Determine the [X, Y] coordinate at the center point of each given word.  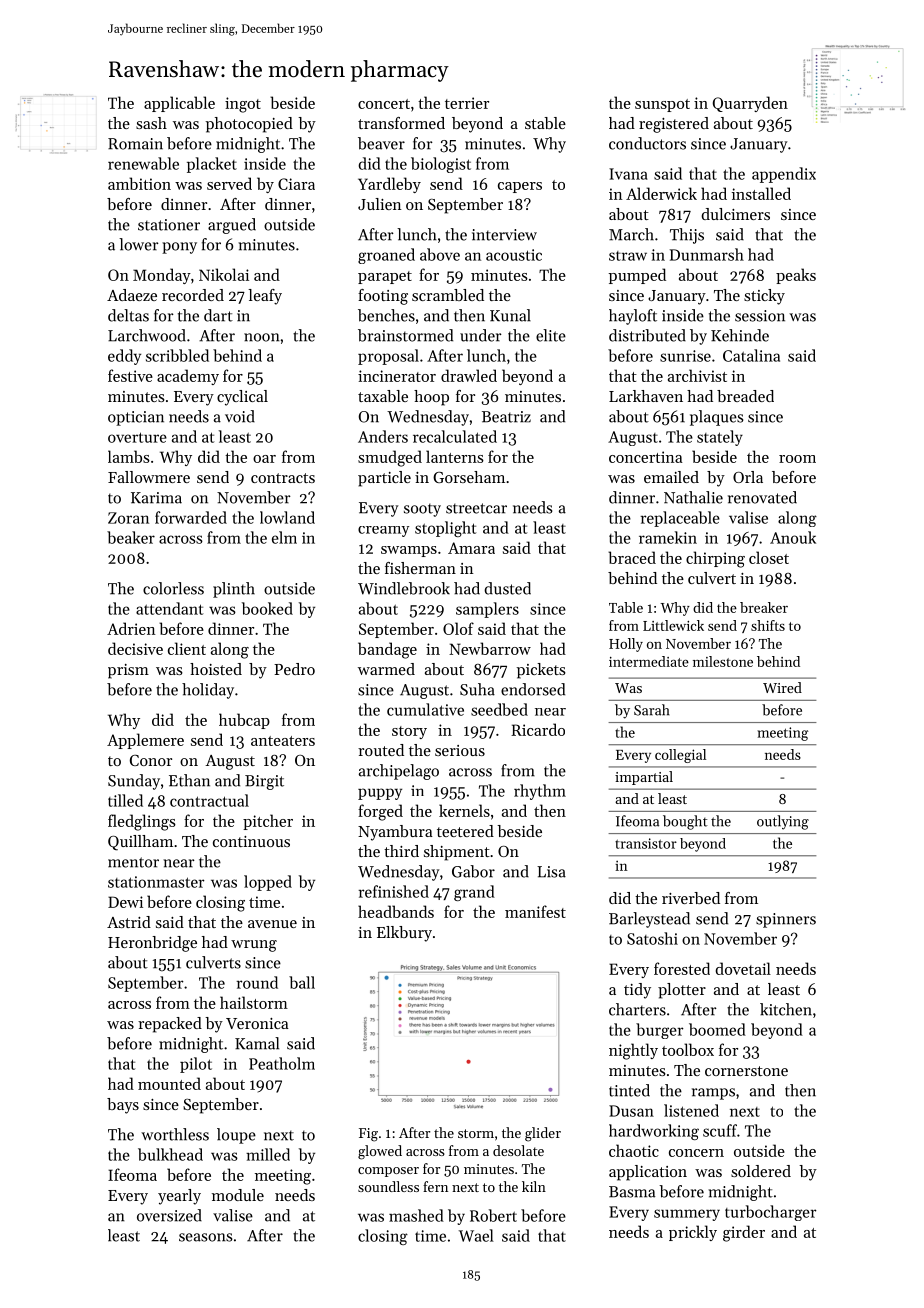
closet [769, 557]
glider [543, 1134]
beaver [381, 143]
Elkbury [404, 934]
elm [284, 537]
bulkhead [170, 1154]
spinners [786, 920]
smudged [390, 458]
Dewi [125, 902]
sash [151, 123]
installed [761, 193]
